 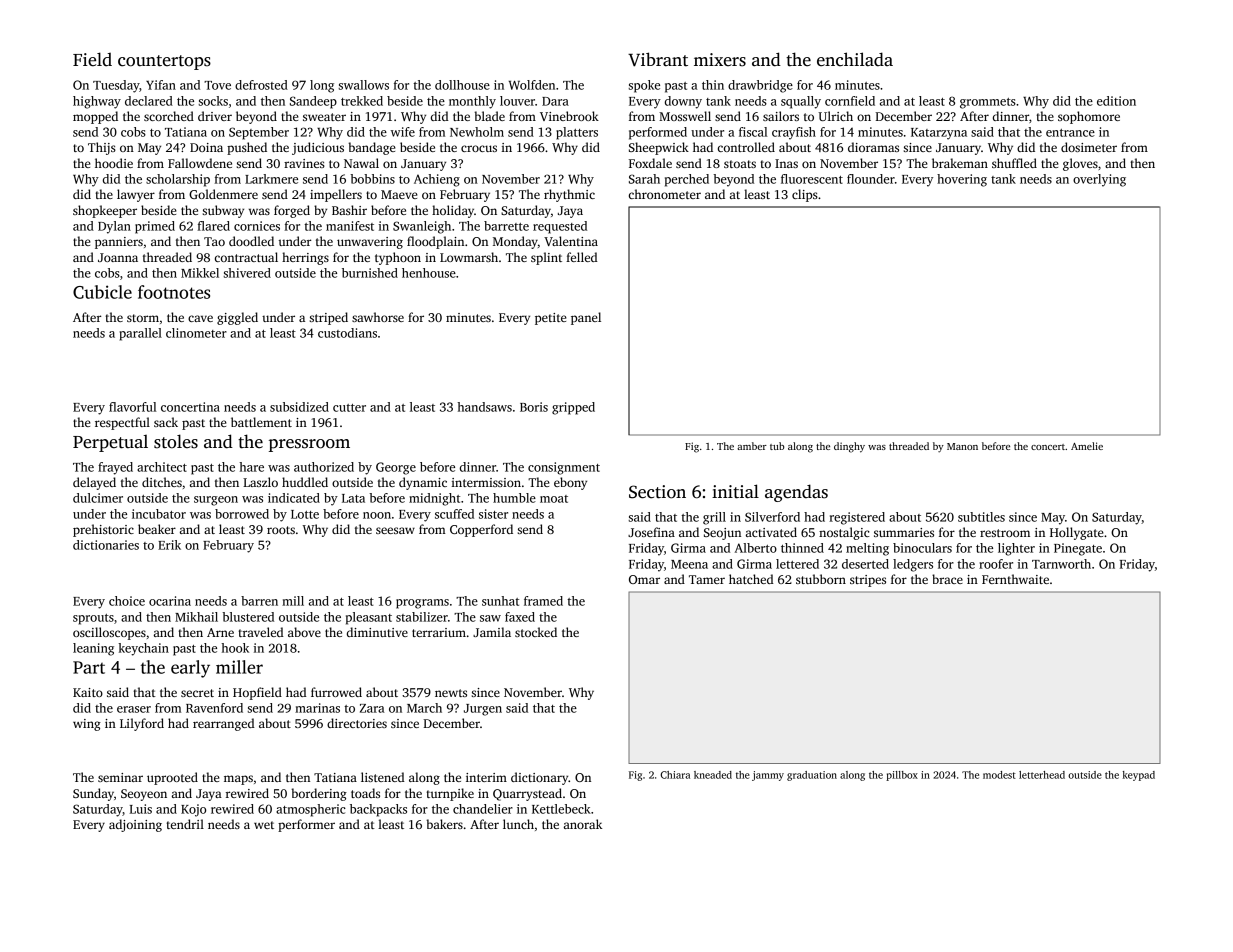 What do you see at coordinates (1099, 180) in the document?
I see `overlying` at bounding box center [1099, 180].
